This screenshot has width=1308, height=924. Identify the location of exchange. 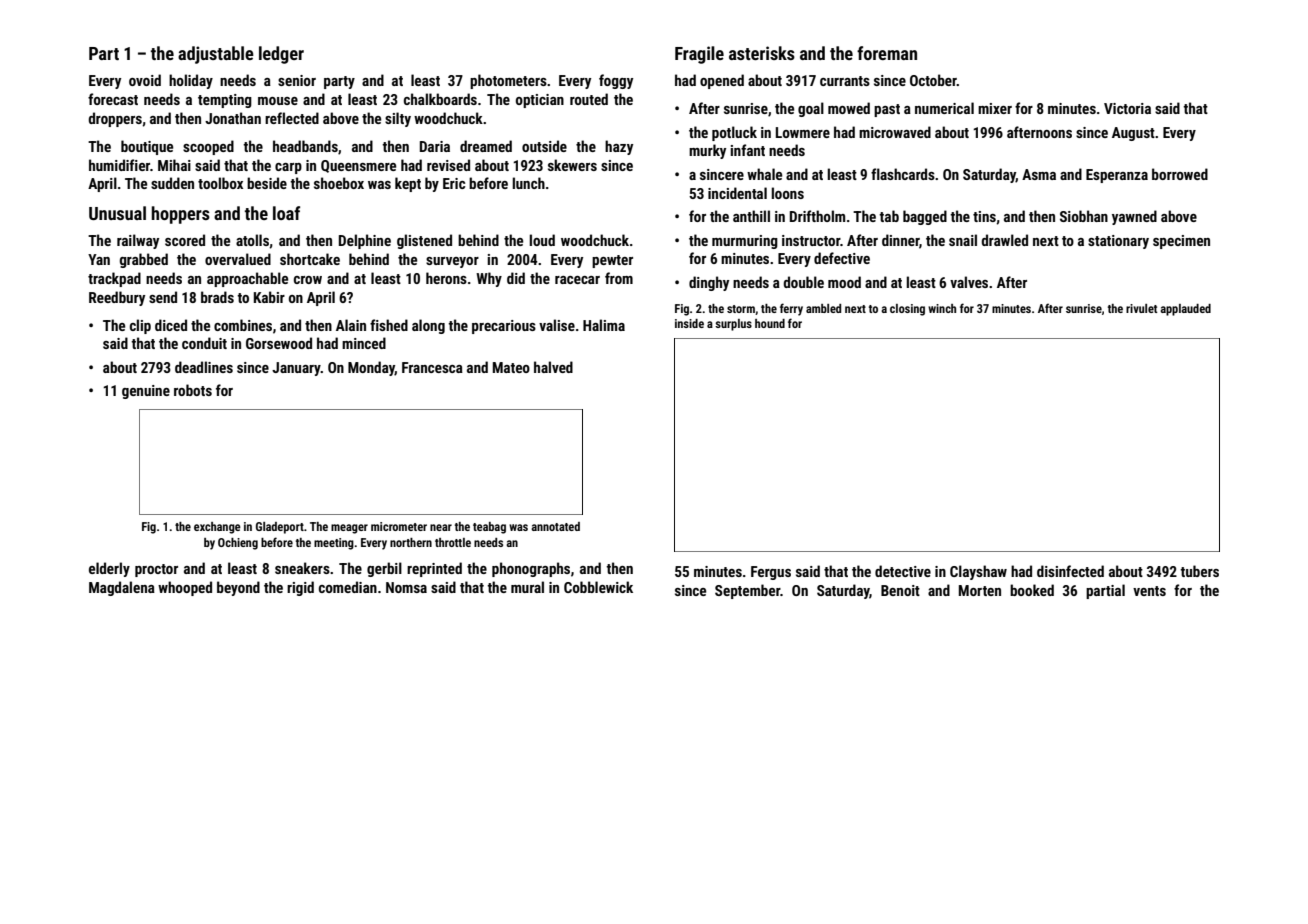
(217, 528).
